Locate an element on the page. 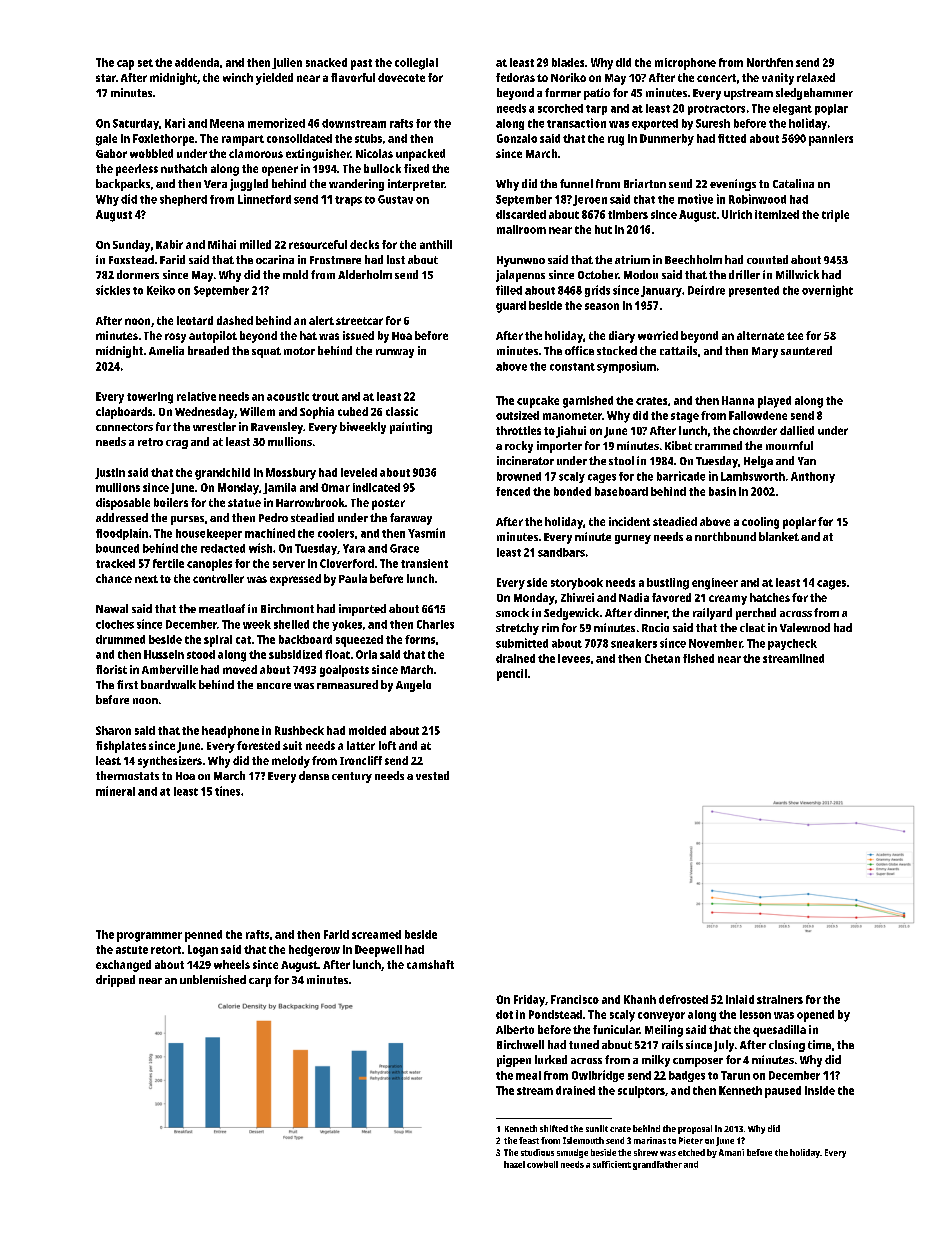  Amani is located at coordinates (731, 1152).
